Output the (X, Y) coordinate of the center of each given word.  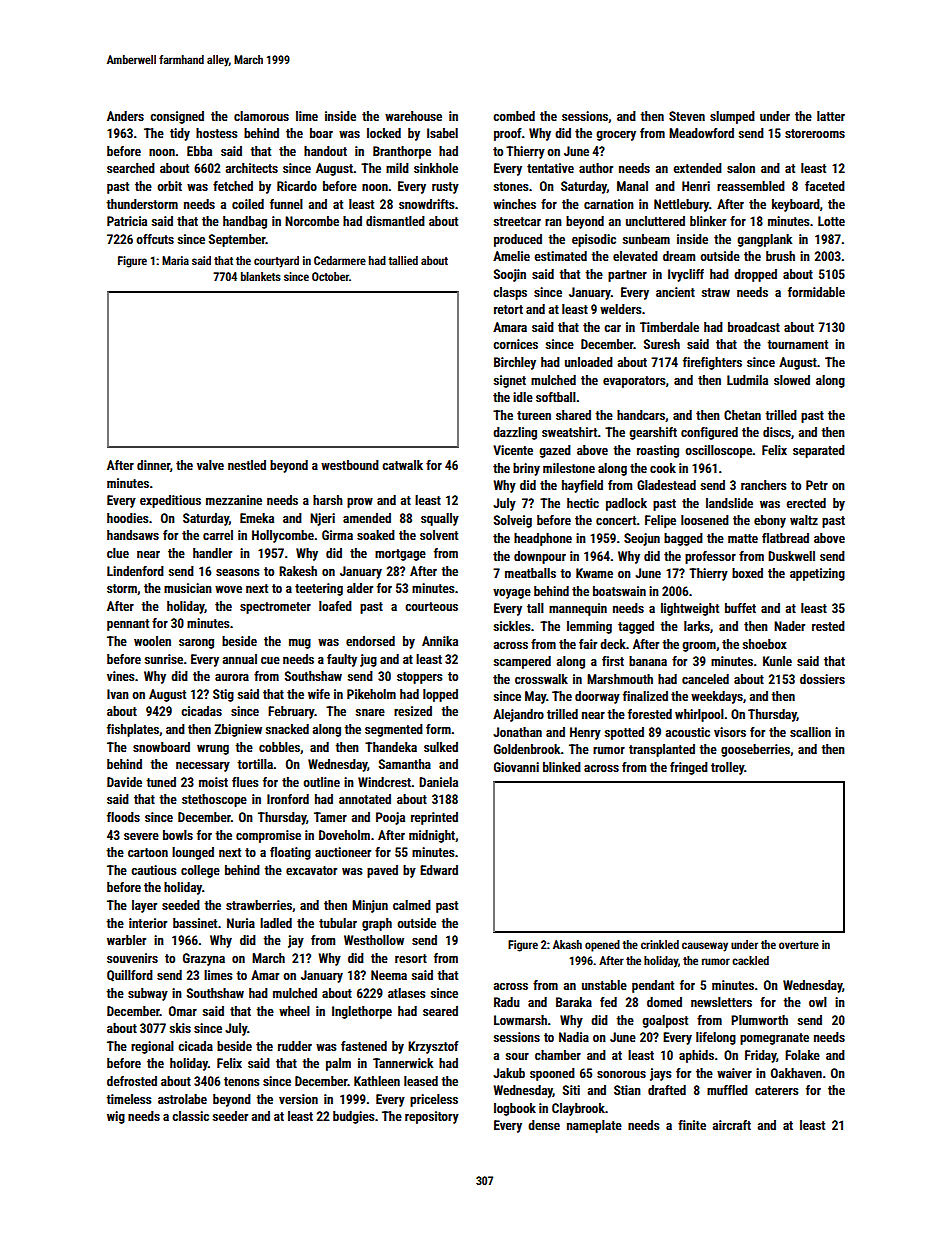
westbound (350, 465)
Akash (567, 944)
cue (270, 660)
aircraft (732, 1125)
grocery (616, 136)
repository (432, 1117)
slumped (732, 117)
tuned (161, 782)
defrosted (132, 1081)
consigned (177, 117)
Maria (175, 260)
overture (799, 945)
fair (588, 644)
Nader (789, 626)
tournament (797, 344)
